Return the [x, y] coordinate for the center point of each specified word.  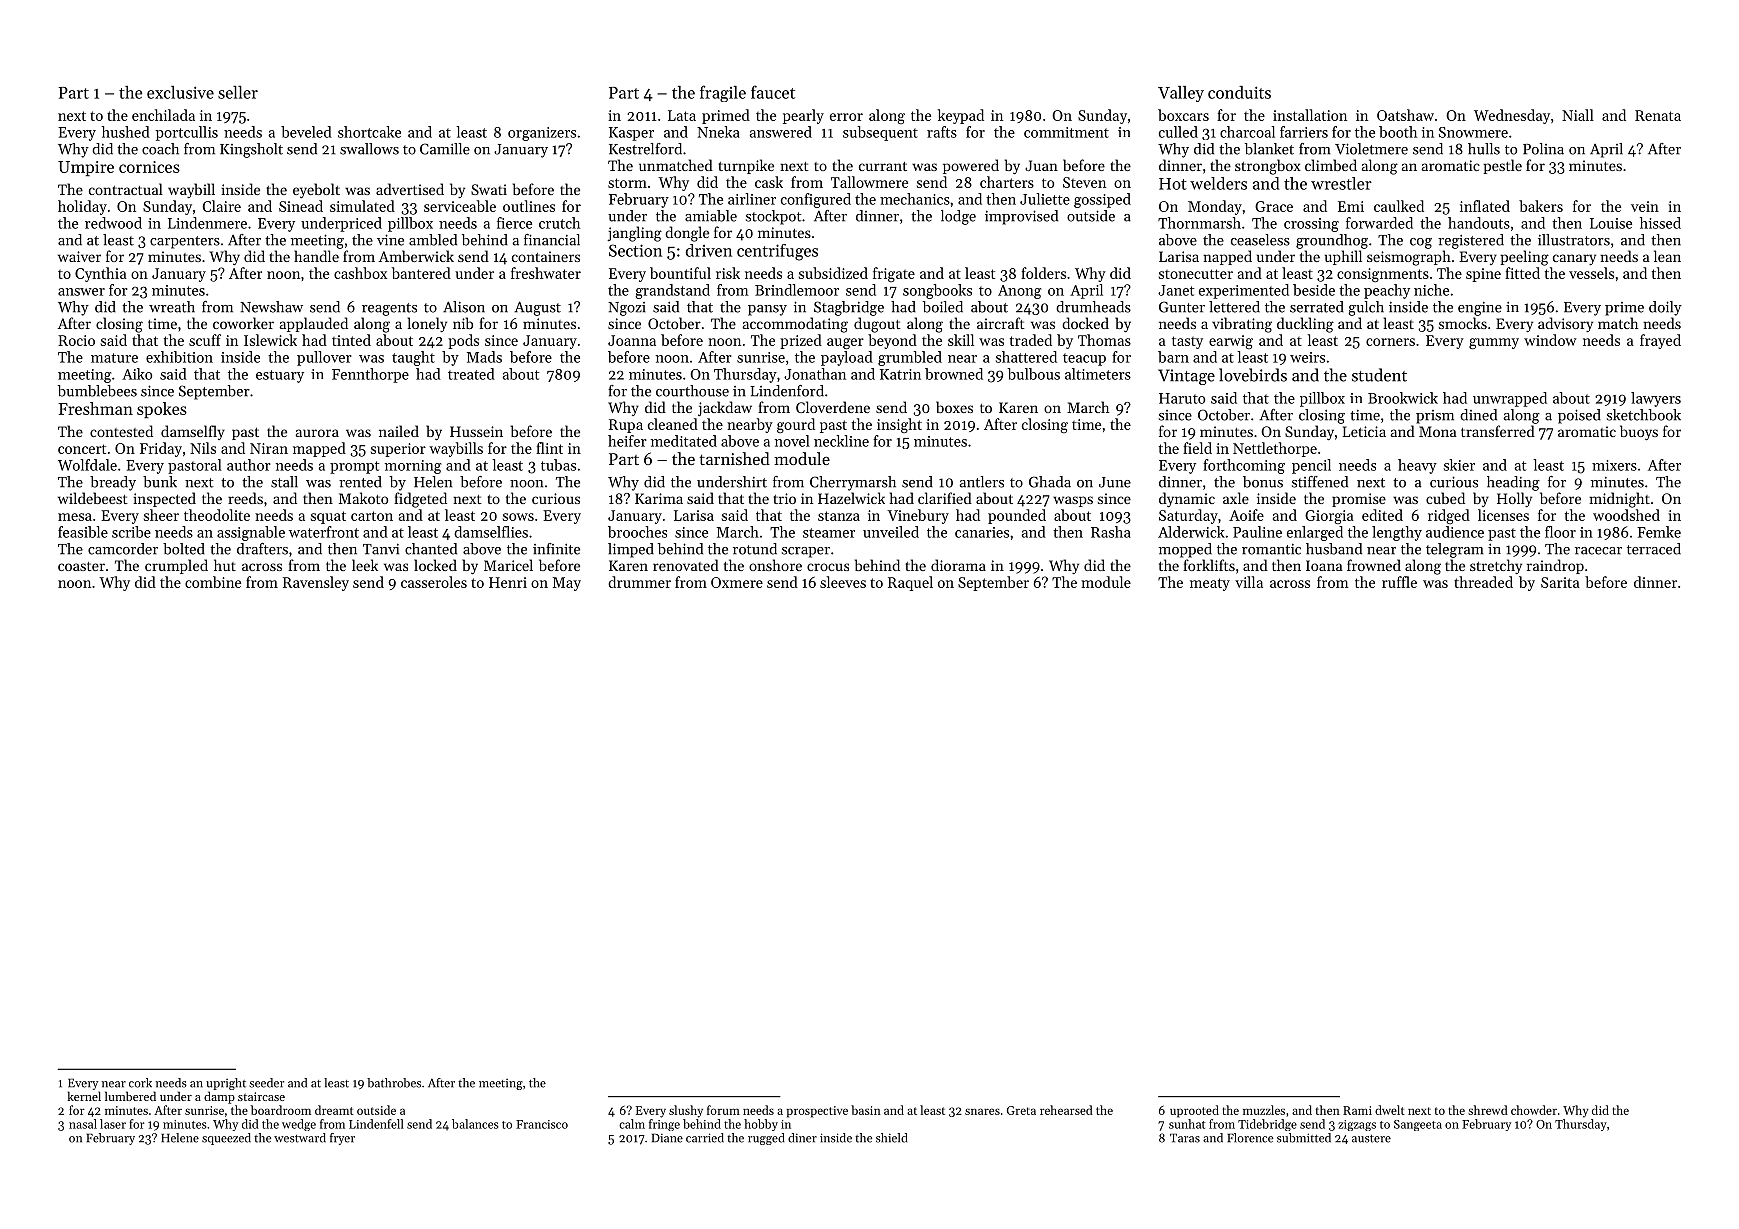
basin [866, 1110]
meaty [1210, 584]
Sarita [1560, 582]
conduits [1239, 92]
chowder [1534, 1110]
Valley [1181, 94]
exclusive [180, 92]
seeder [266, 1083]
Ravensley [316, 583]
